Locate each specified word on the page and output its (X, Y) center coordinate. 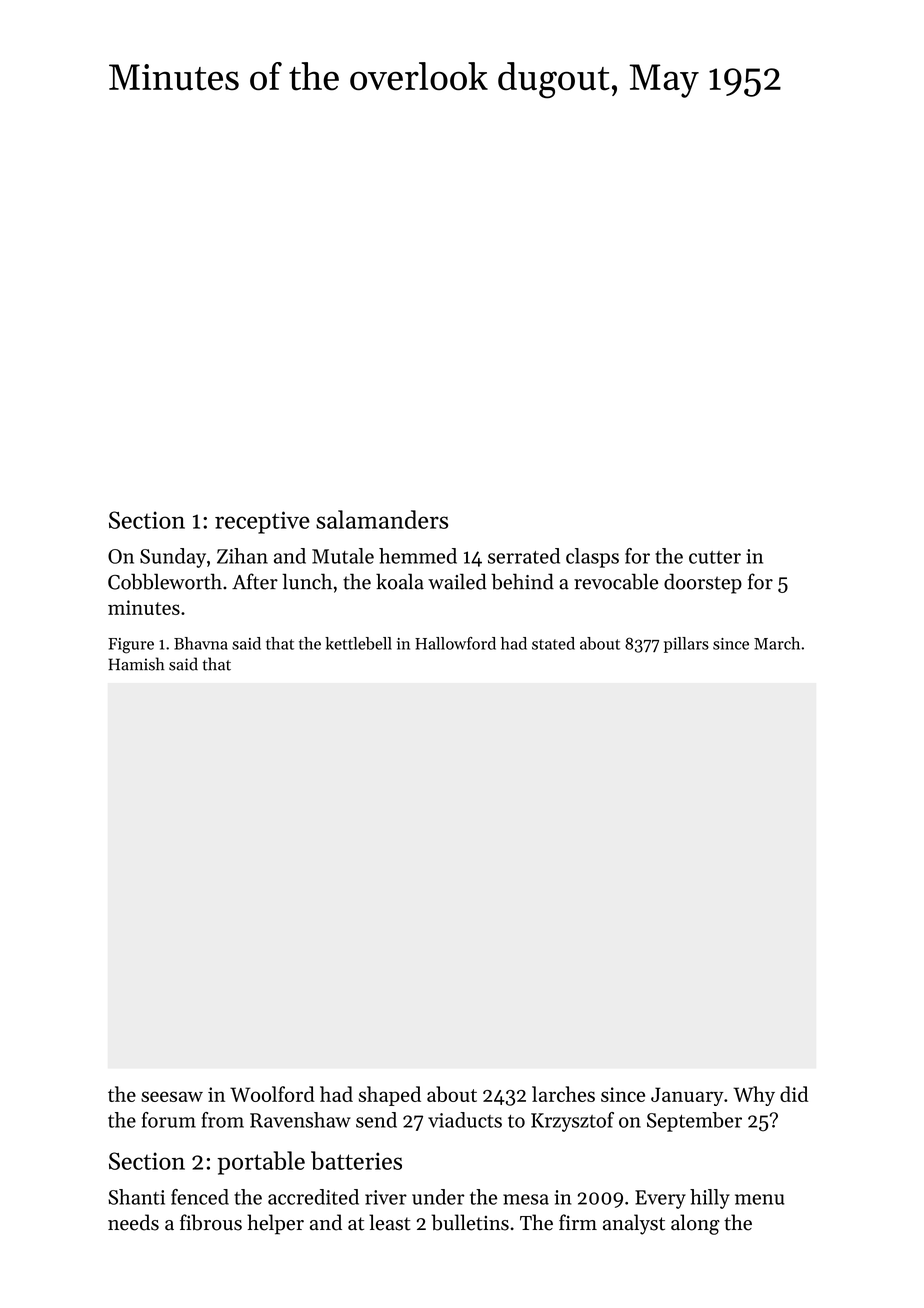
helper (275, 1224)
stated (553, 643)
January (687, 1096)
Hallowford (455, 643)
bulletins (470, 1222)
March (777, 643)
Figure (131, 646)
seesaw (172, 1096)
